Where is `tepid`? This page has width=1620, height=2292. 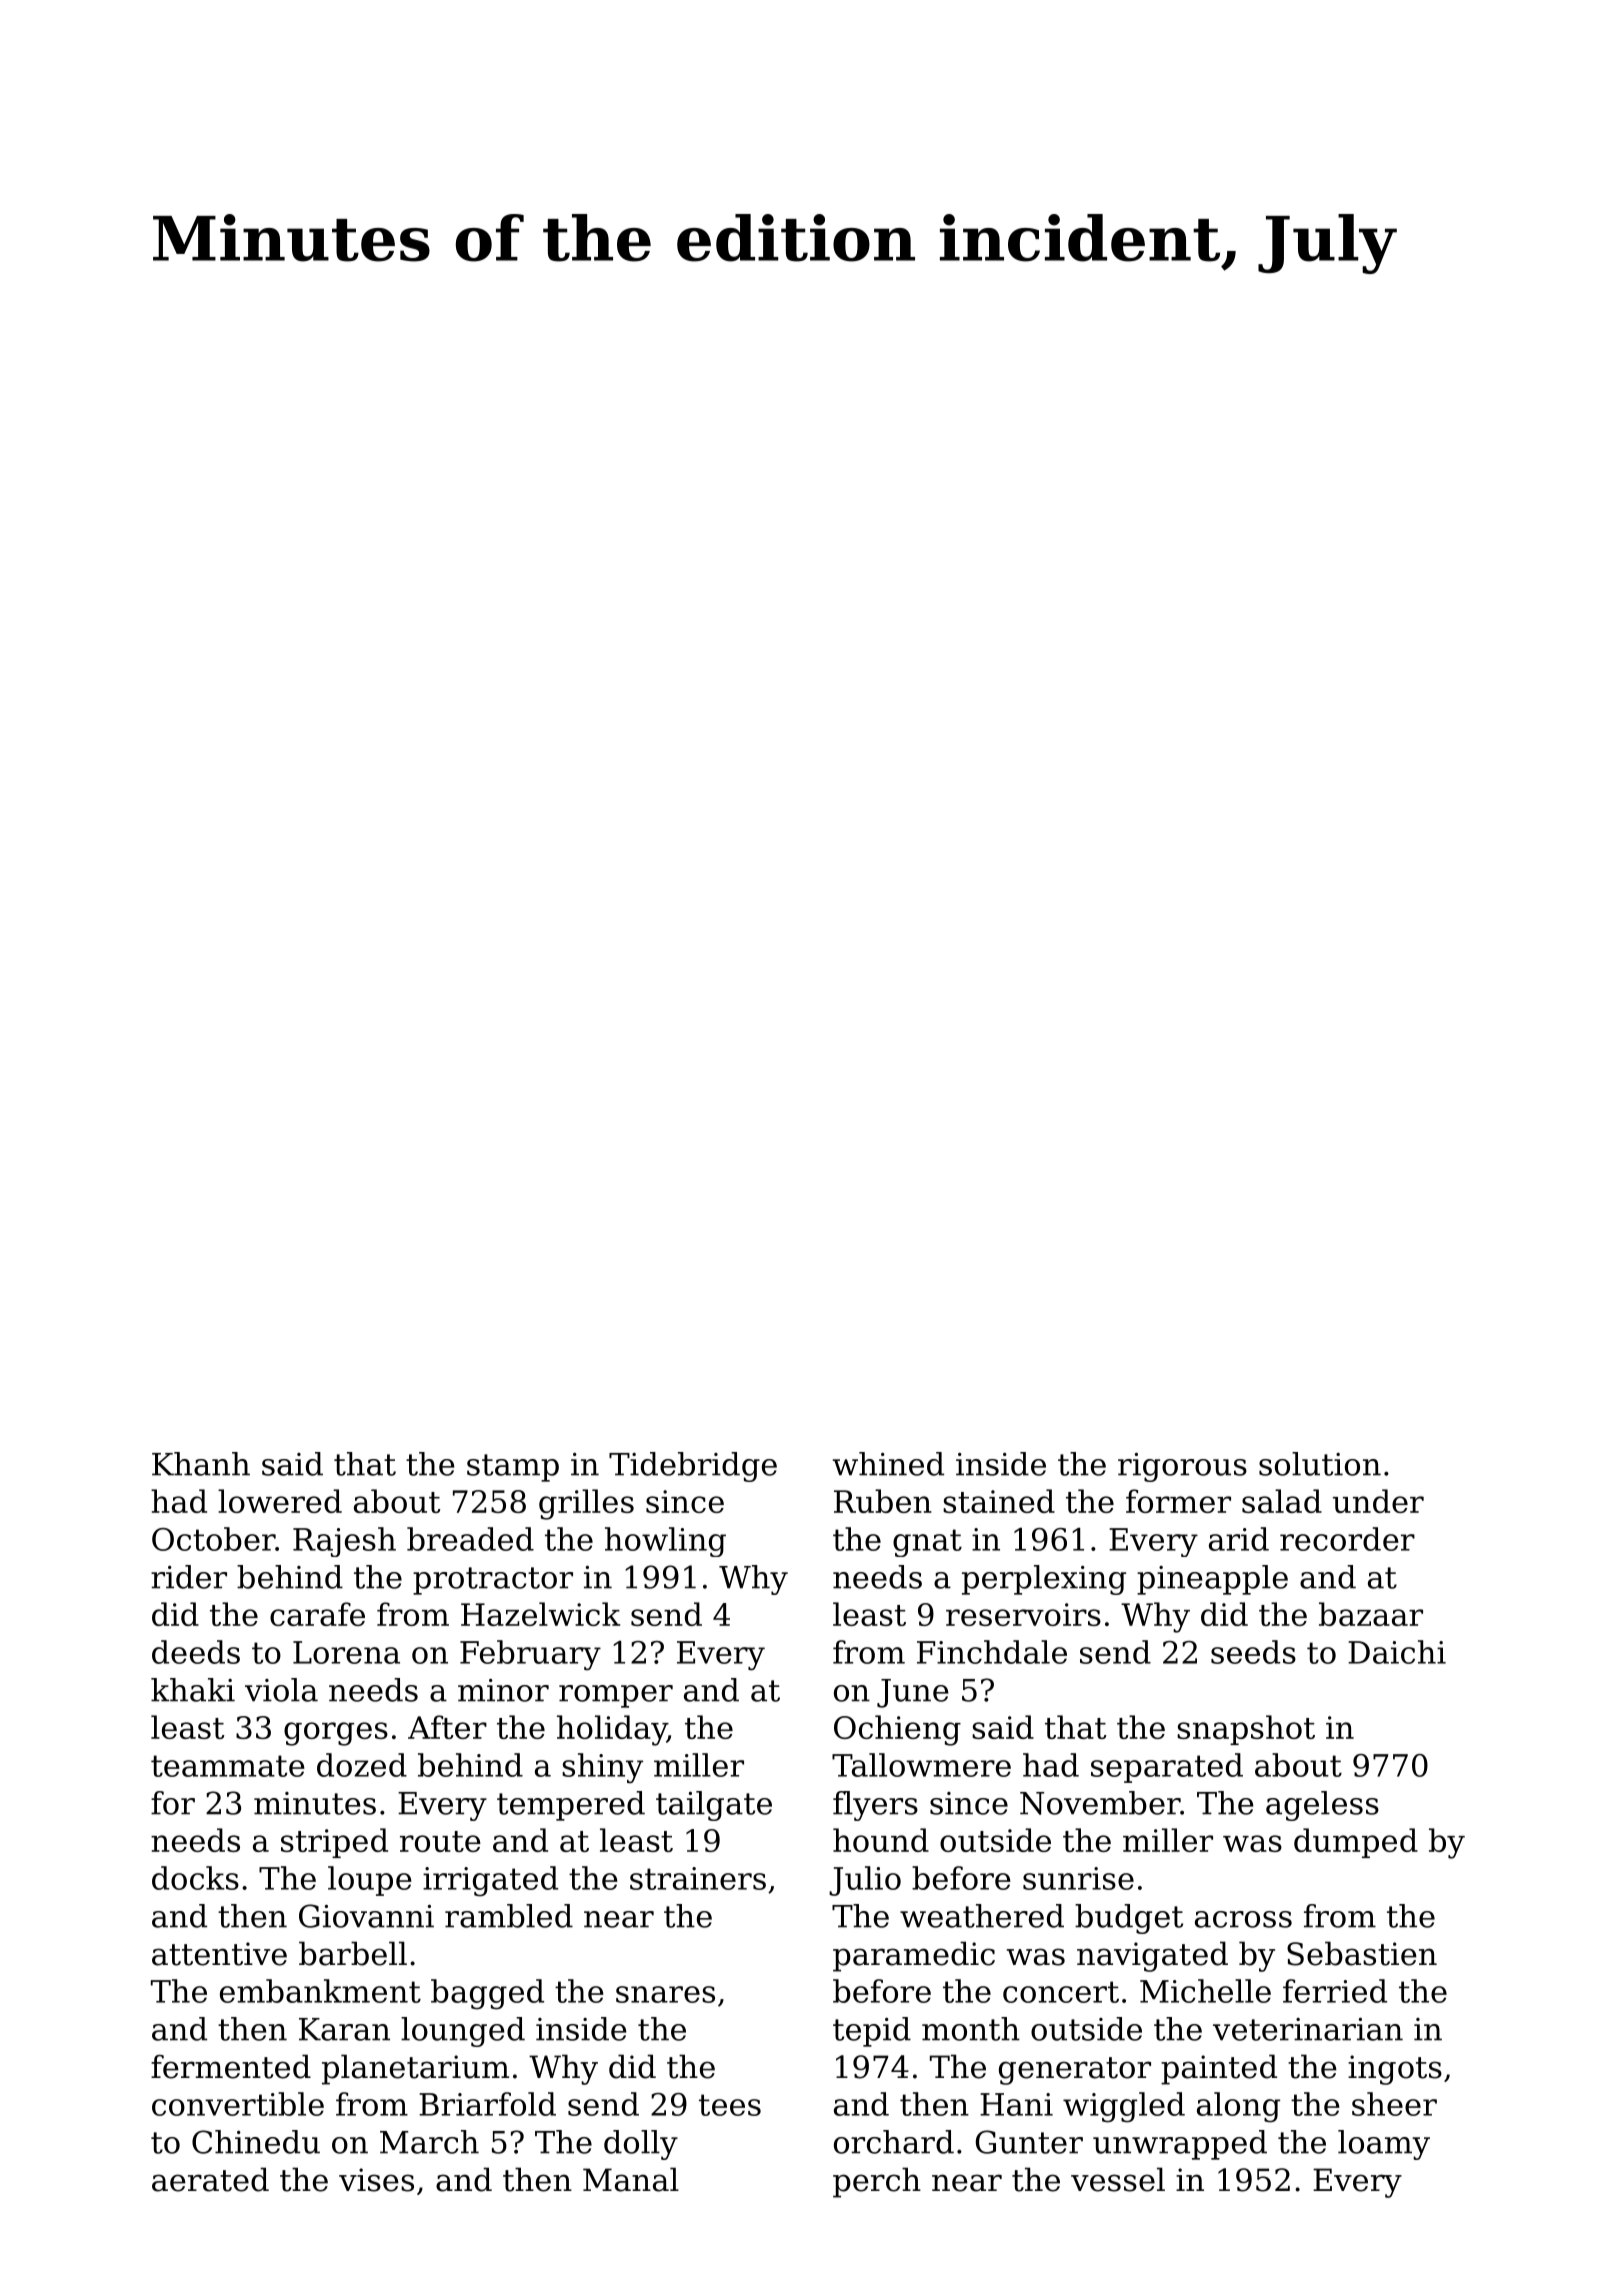 tepid is located at coordinates (872, 2032).
